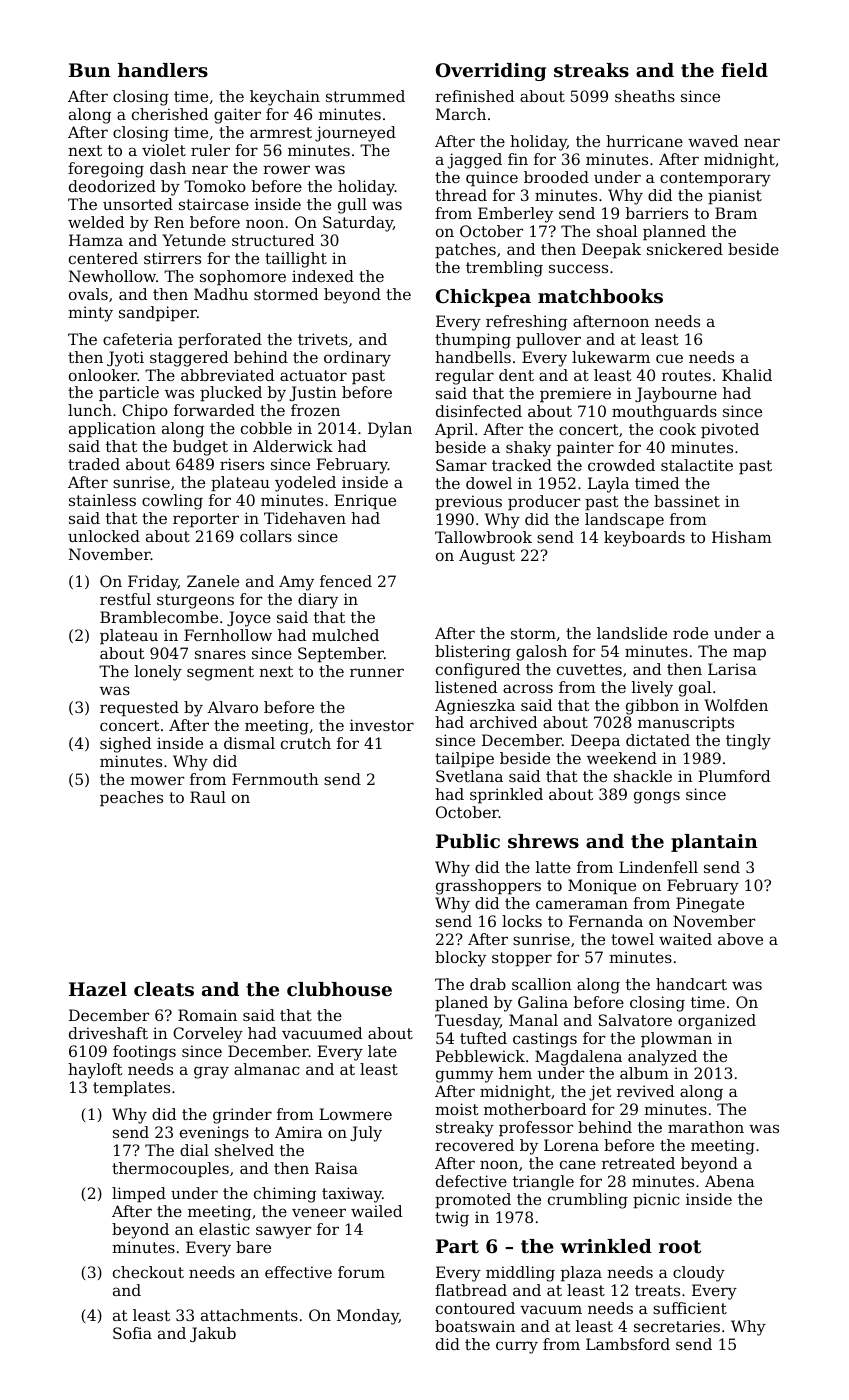  I want to click on cleats, so click(164, 989).
